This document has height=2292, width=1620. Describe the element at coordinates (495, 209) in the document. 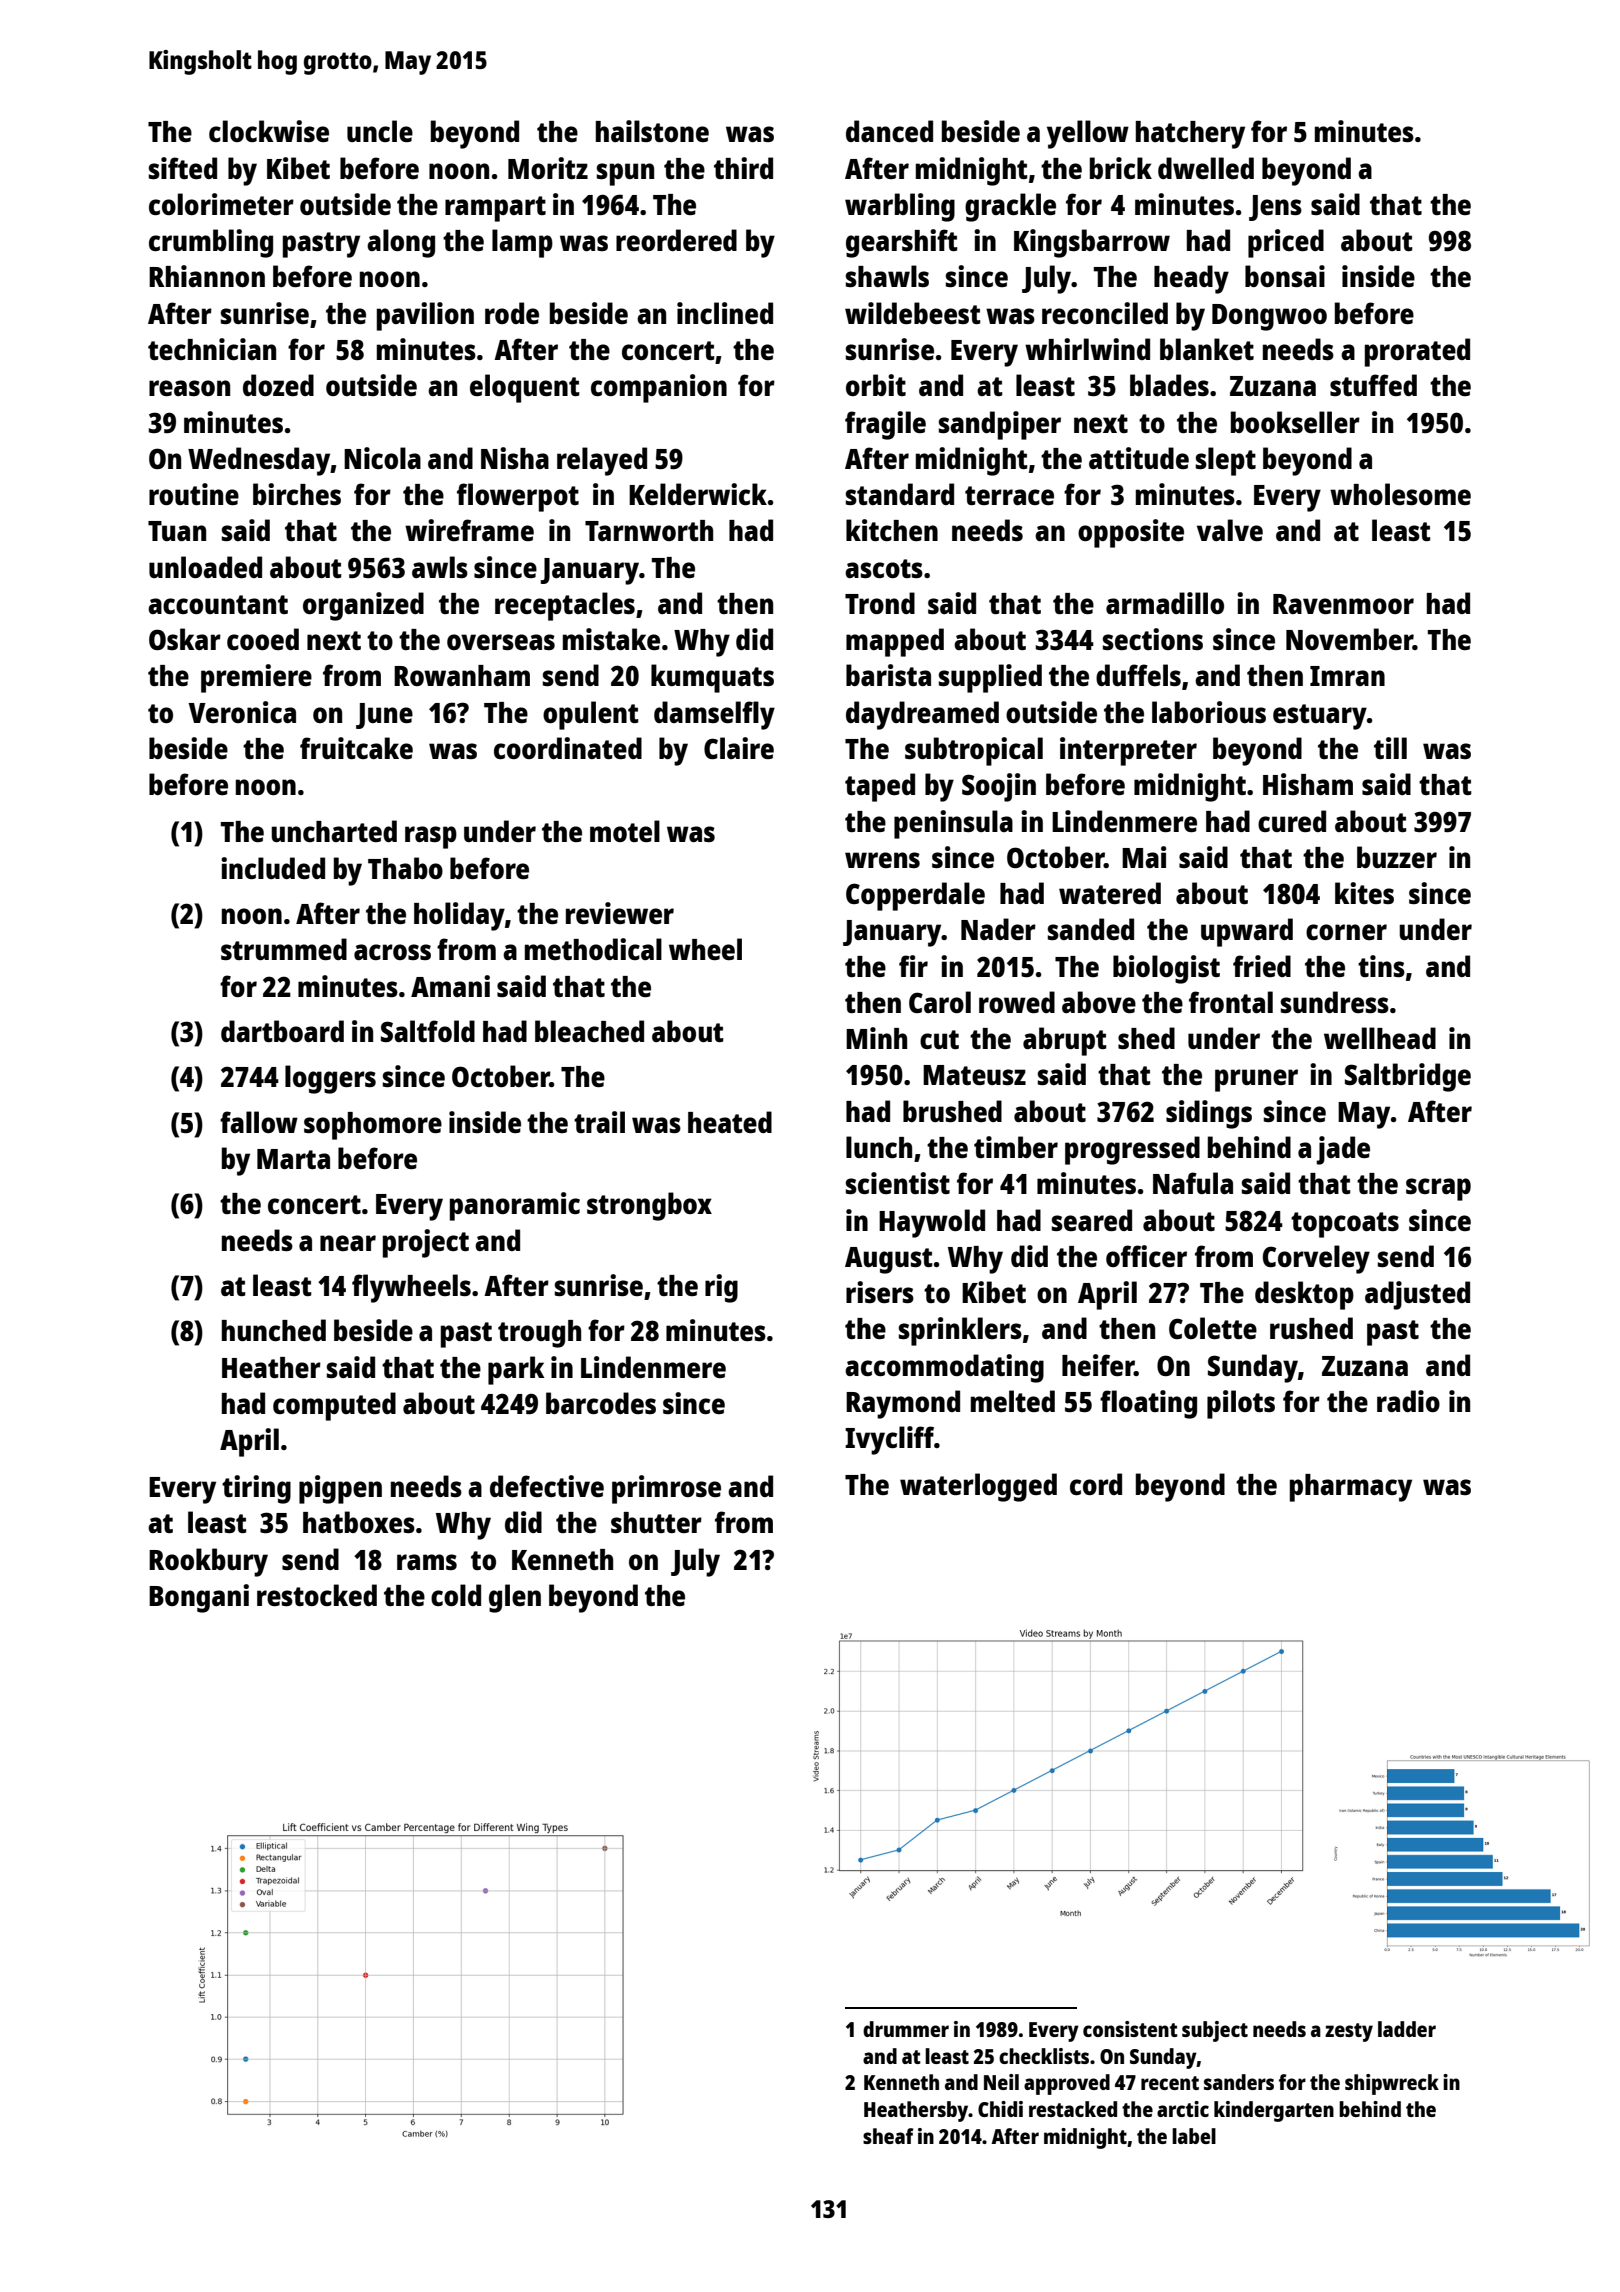

I see `rampart` at that location.
